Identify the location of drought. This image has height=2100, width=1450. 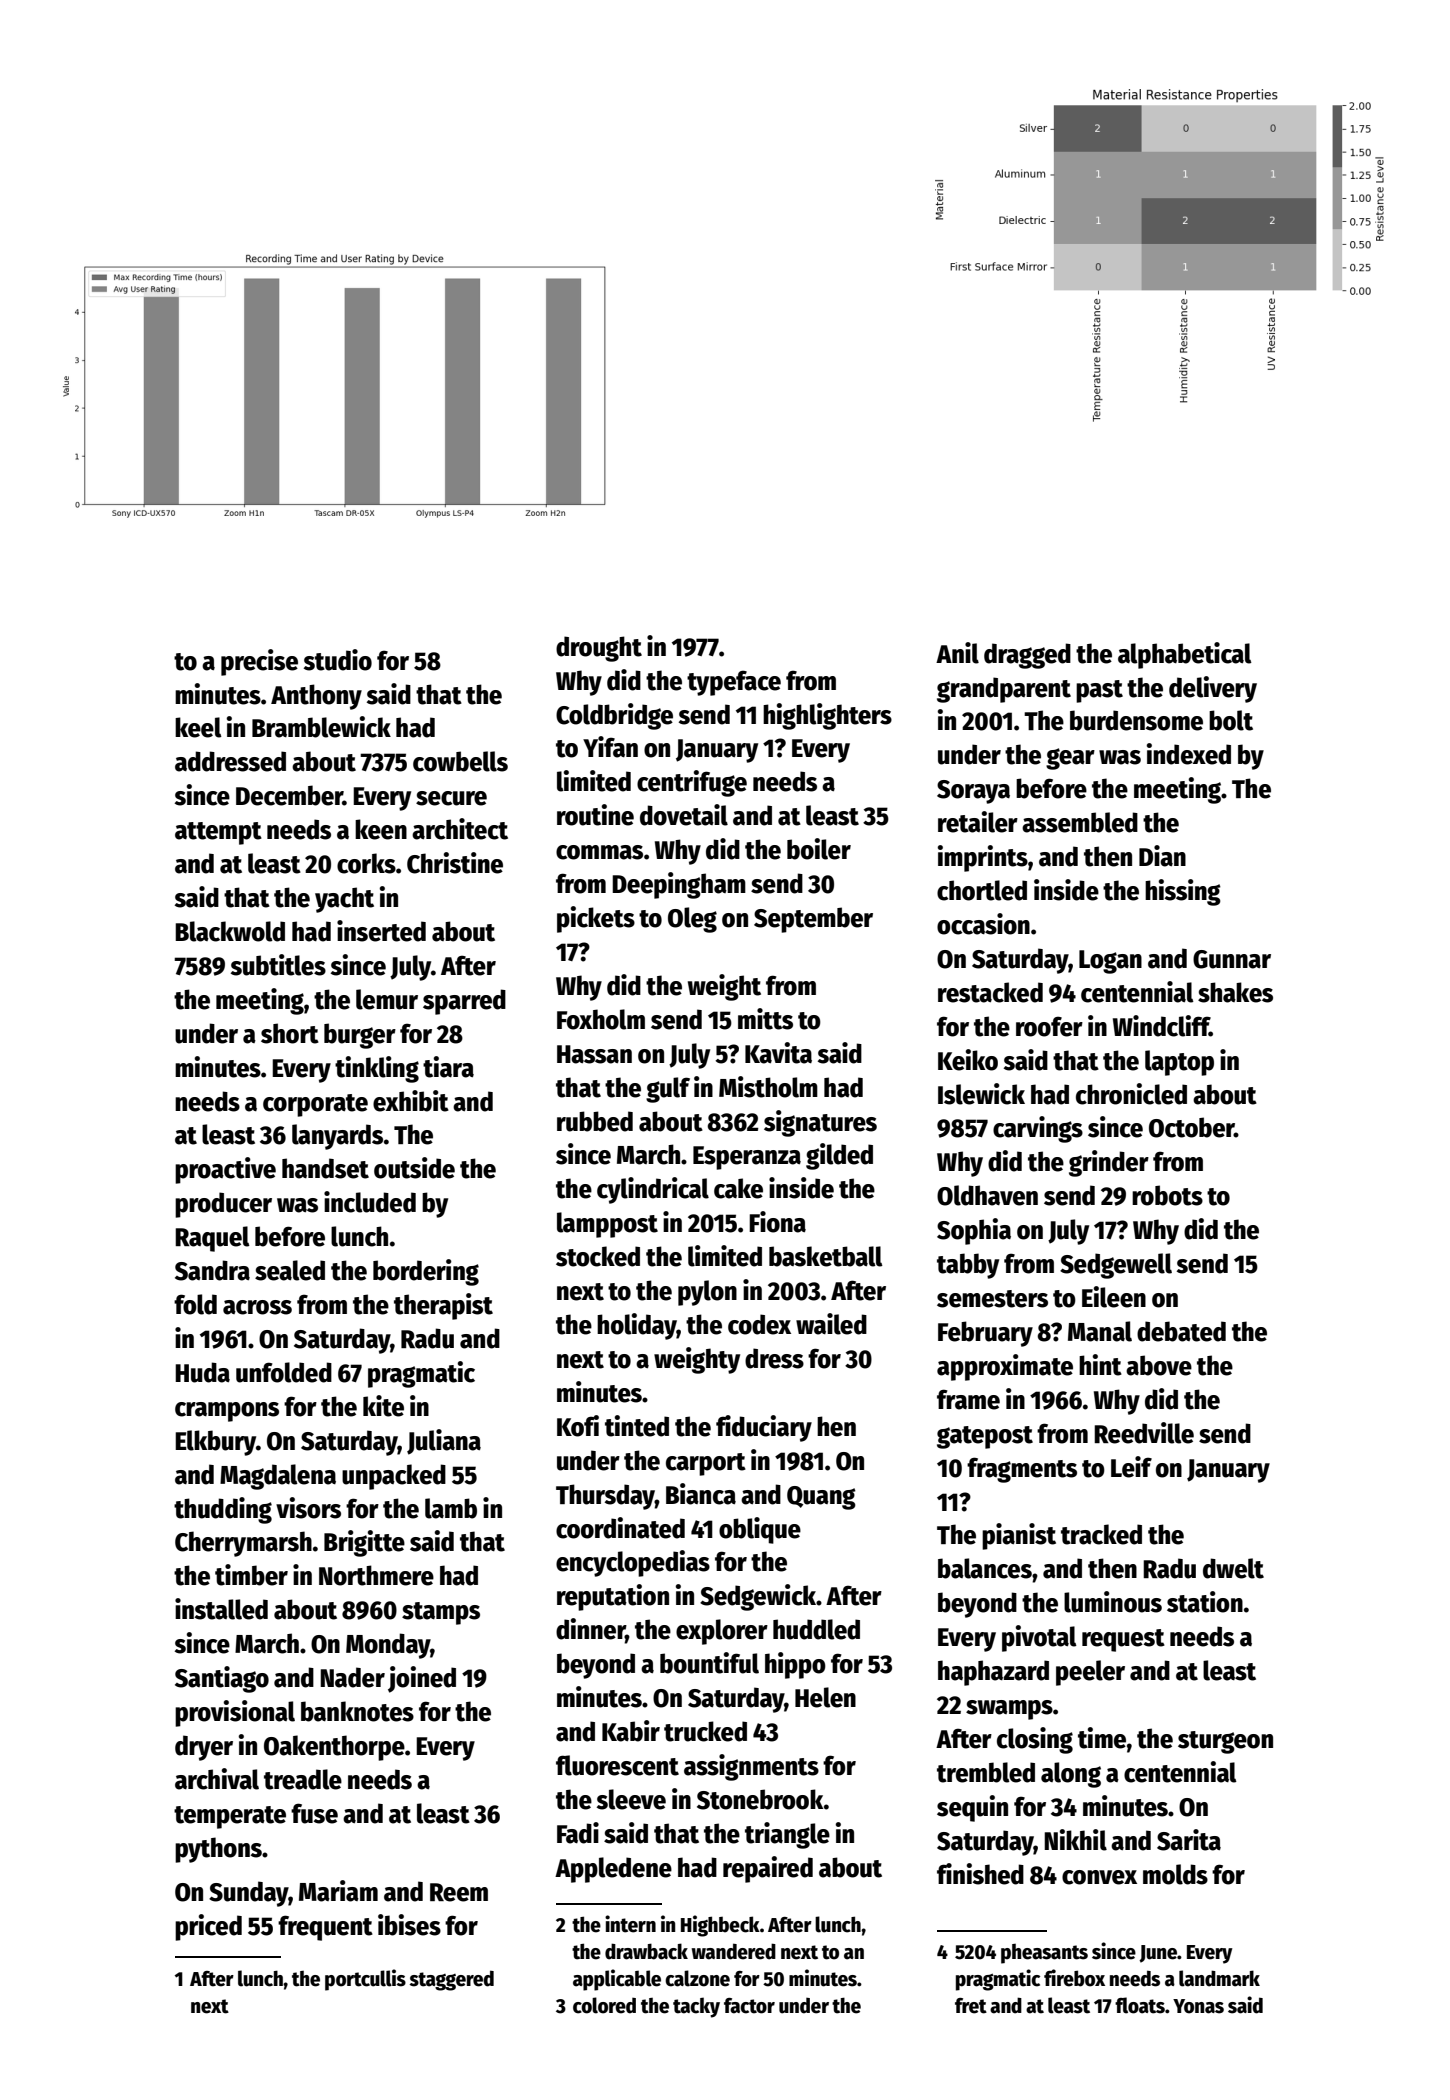
(599, 649).
